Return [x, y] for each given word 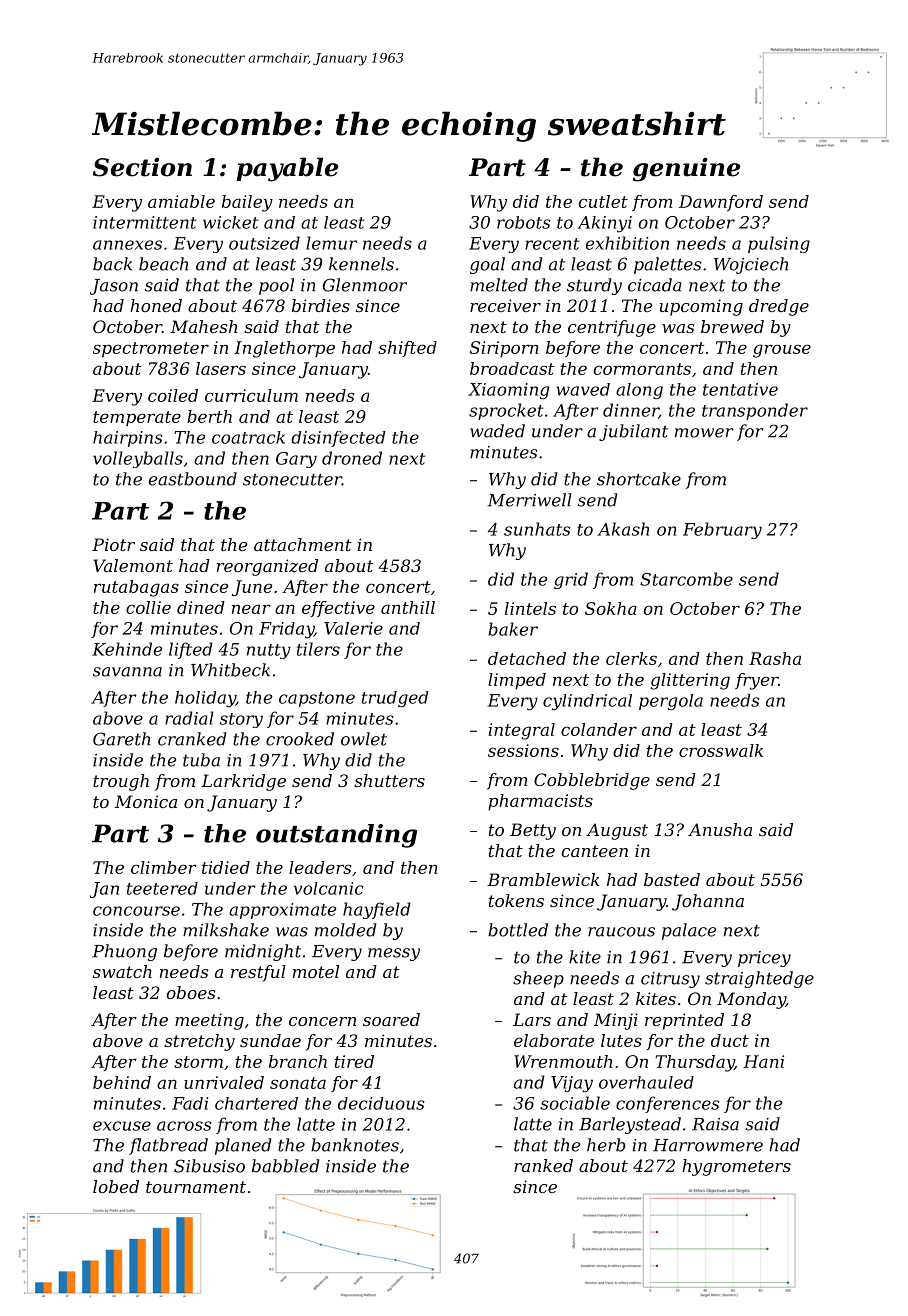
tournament [196, 1187]
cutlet [603, 201]
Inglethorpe [284, 349]
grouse [782, 351]
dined [201, 607]
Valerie [353, 628]
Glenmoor [365, 285]
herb [606, 1145]
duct [730, 1040]
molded [345, 930]
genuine [687, 169]
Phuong [124, 952]
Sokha [611, 608]
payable [287, 169]
